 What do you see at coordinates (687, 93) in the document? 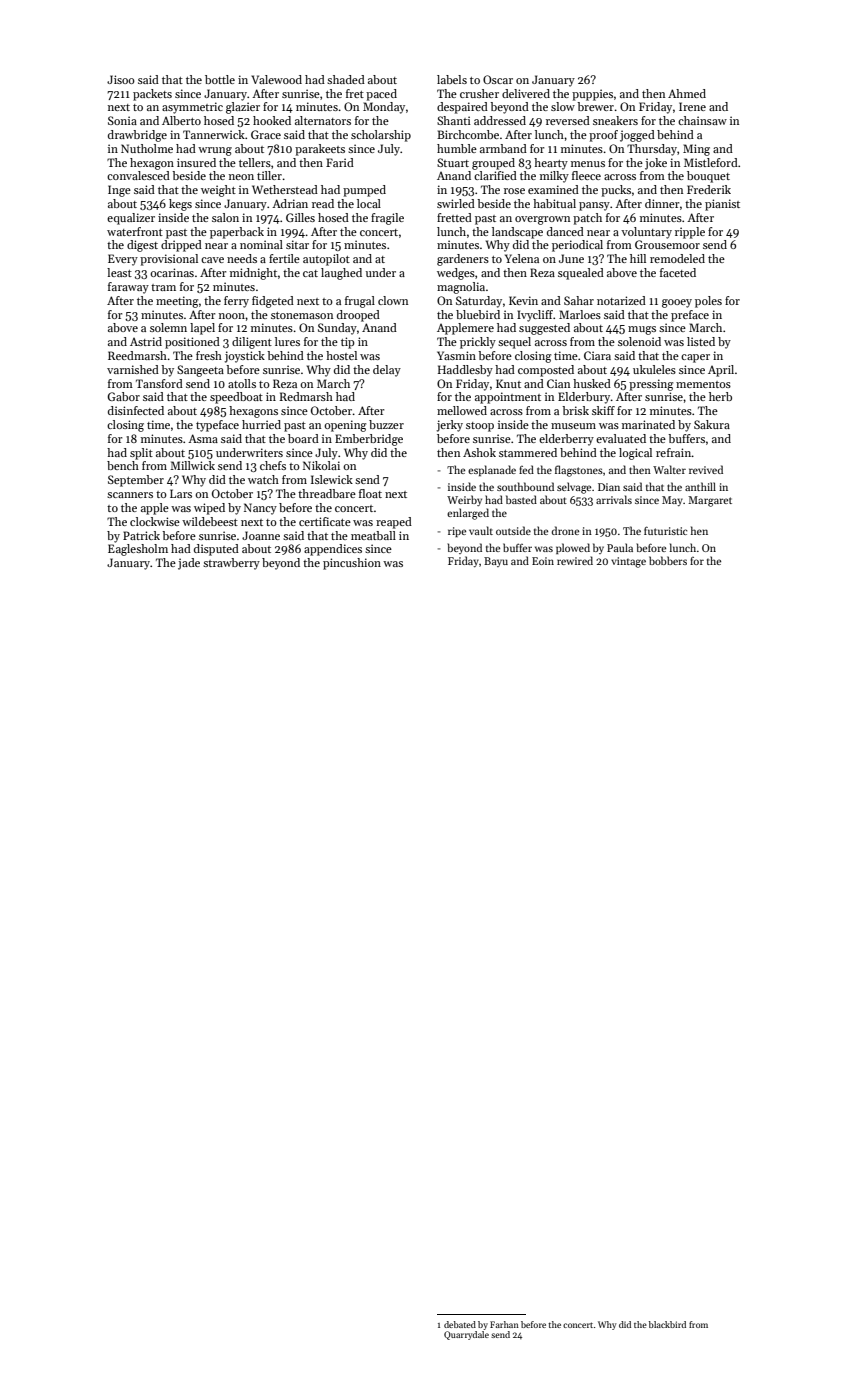
I see `Ahmed` at bounding box center [687, 93].
